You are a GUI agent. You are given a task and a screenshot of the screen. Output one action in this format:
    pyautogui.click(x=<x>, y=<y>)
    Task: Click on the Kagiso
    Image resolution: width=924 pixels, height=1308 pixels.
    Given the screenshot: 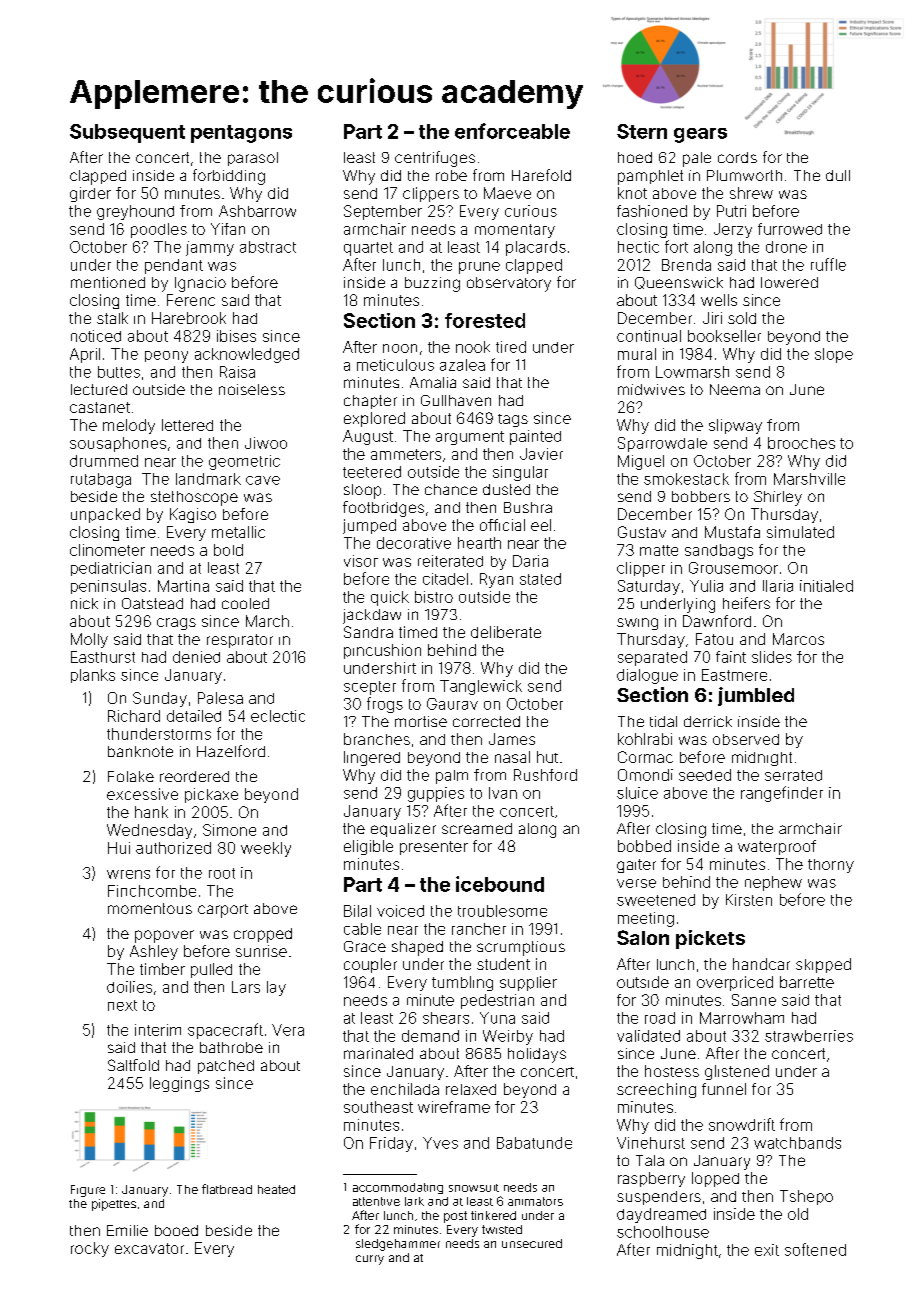 What is the action you would take?
    pyautogui.click(x=193, y=515)
